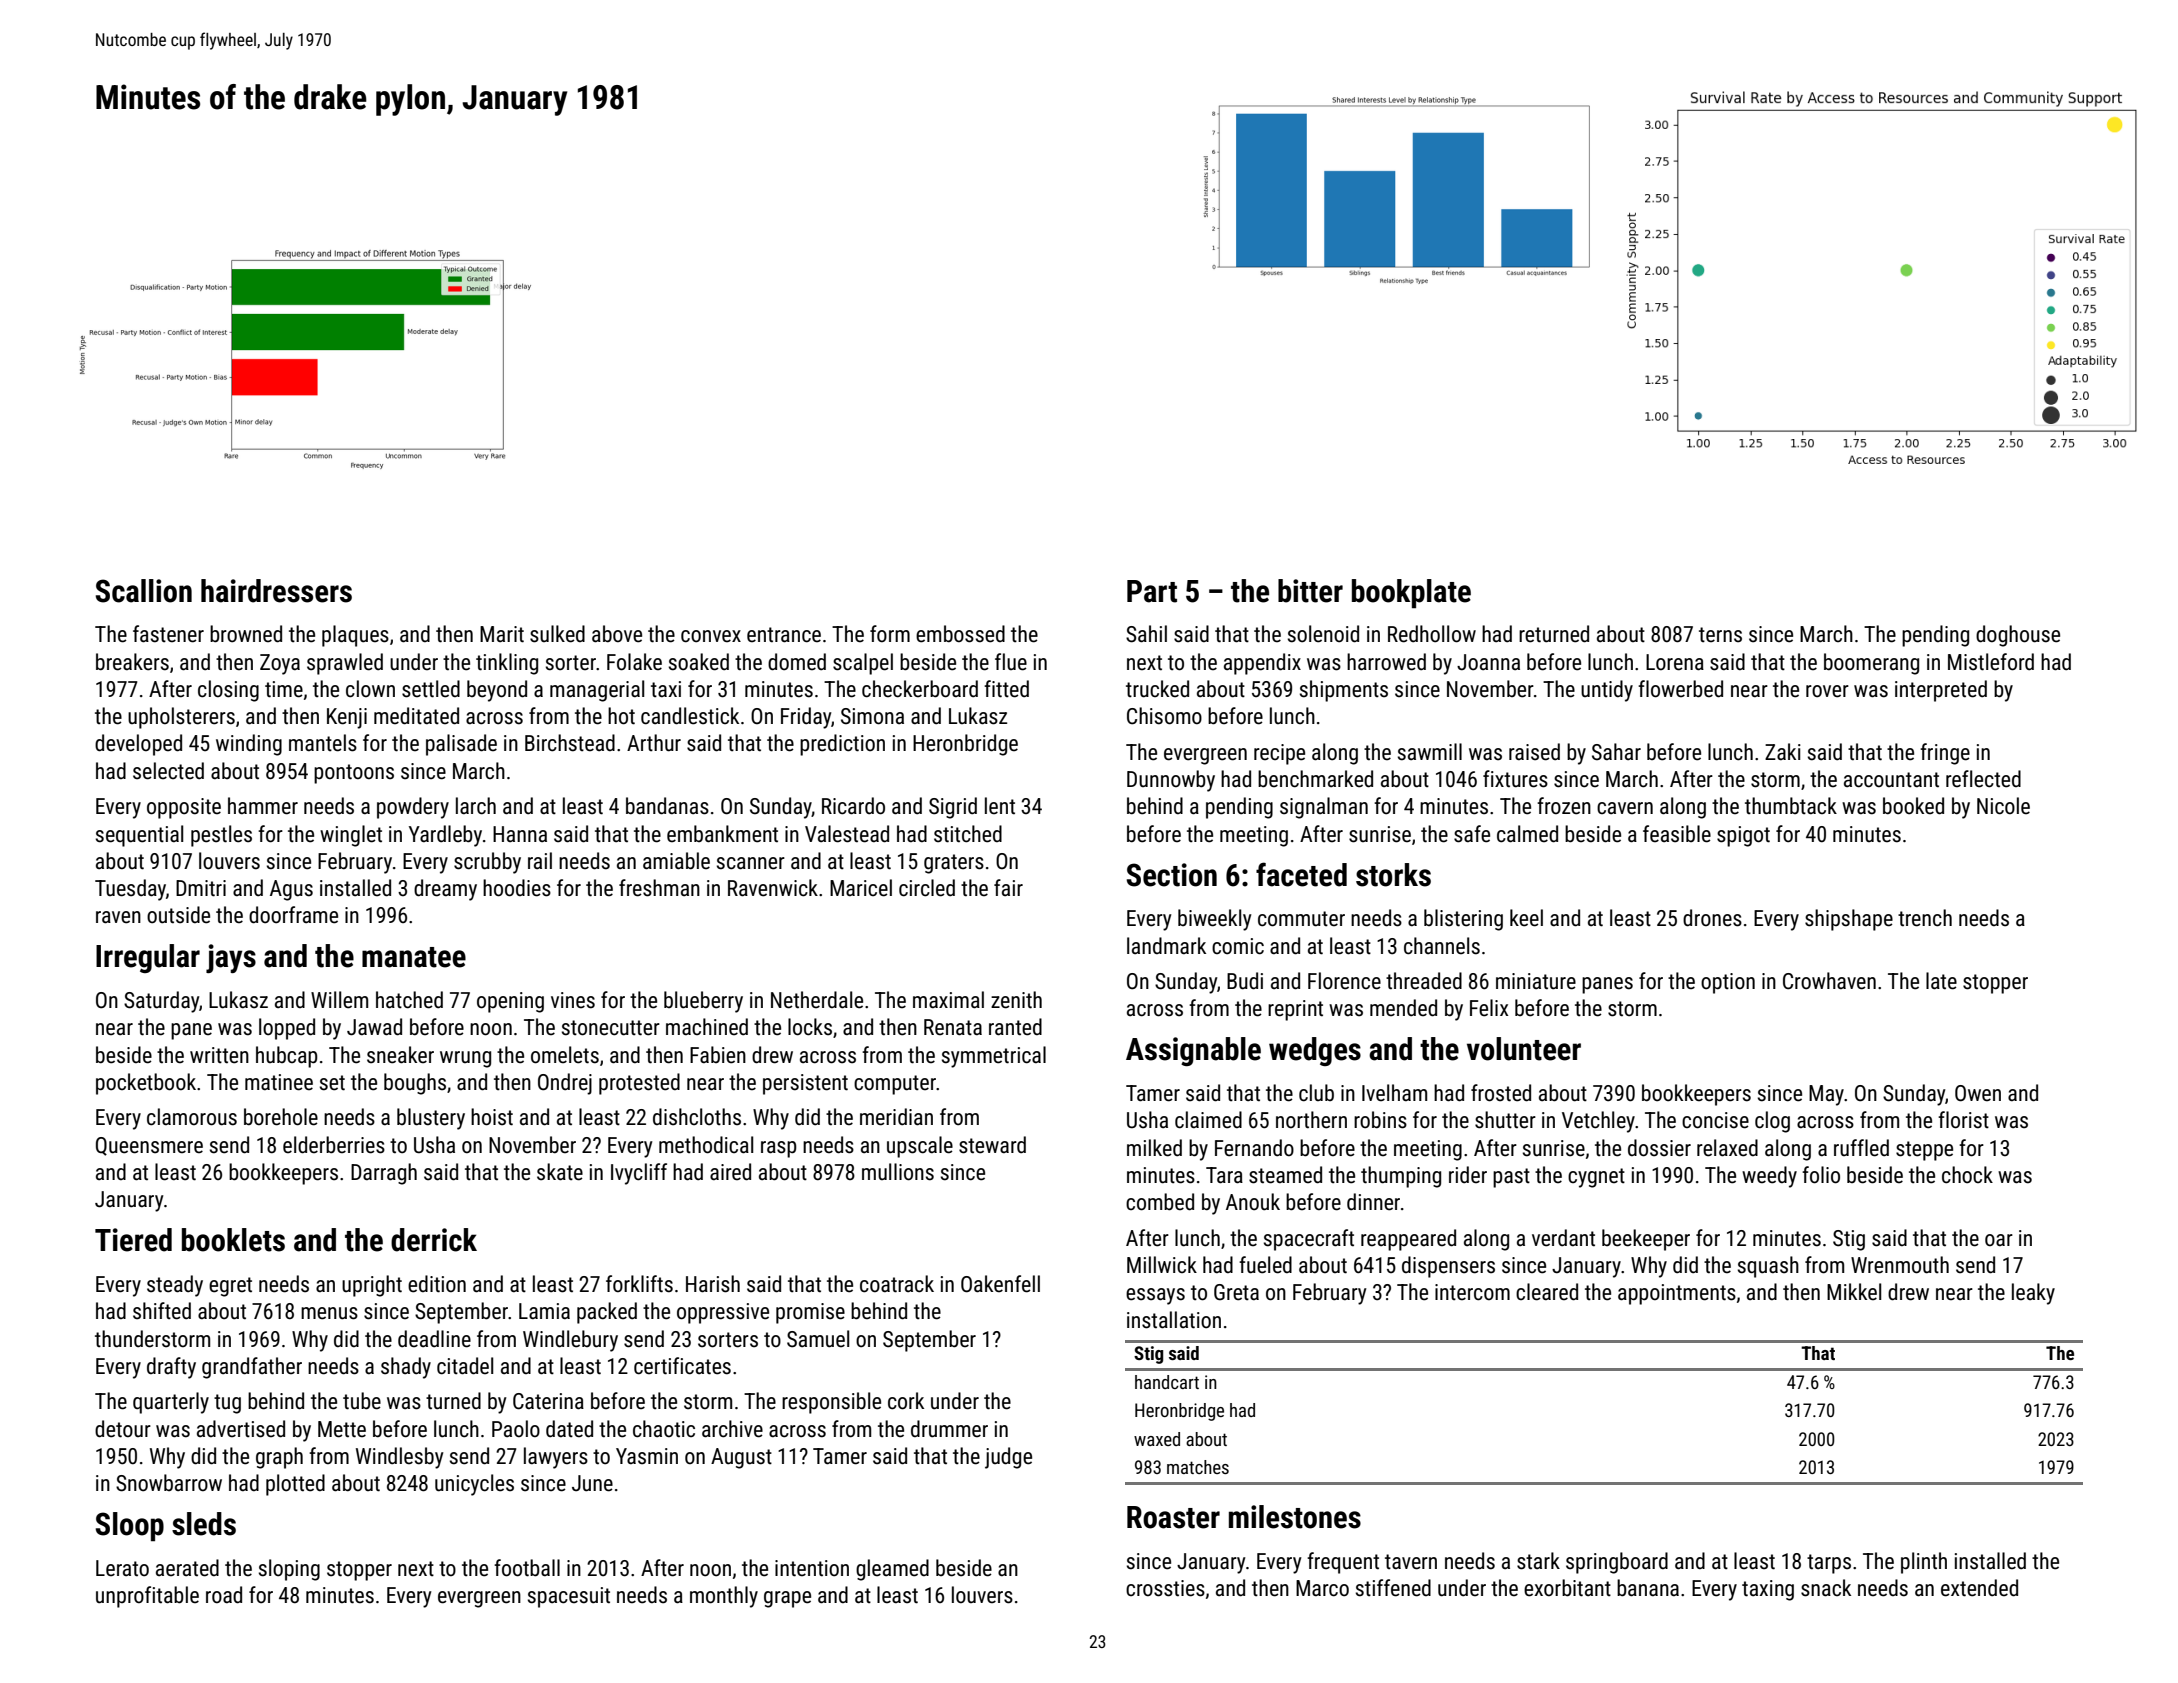  I want to click on cleared, so click(1547, 1292).
